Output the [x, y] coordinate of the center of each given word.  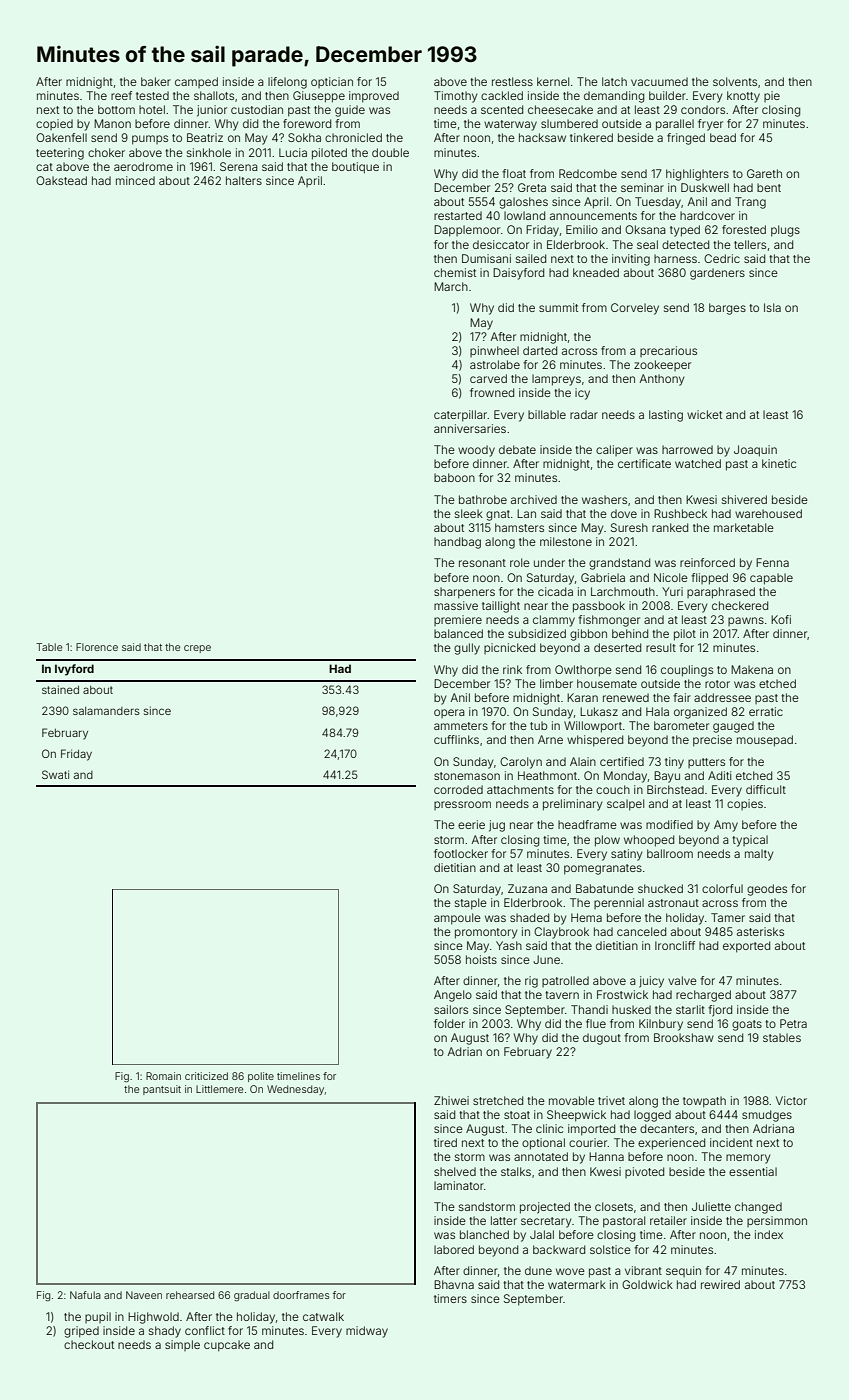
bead [723, 137]
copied [54, 124]
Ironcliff [675, 945]
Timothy [455, 97]
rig [531, 982]
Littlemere [219, 1089]
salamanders [106, 711]
